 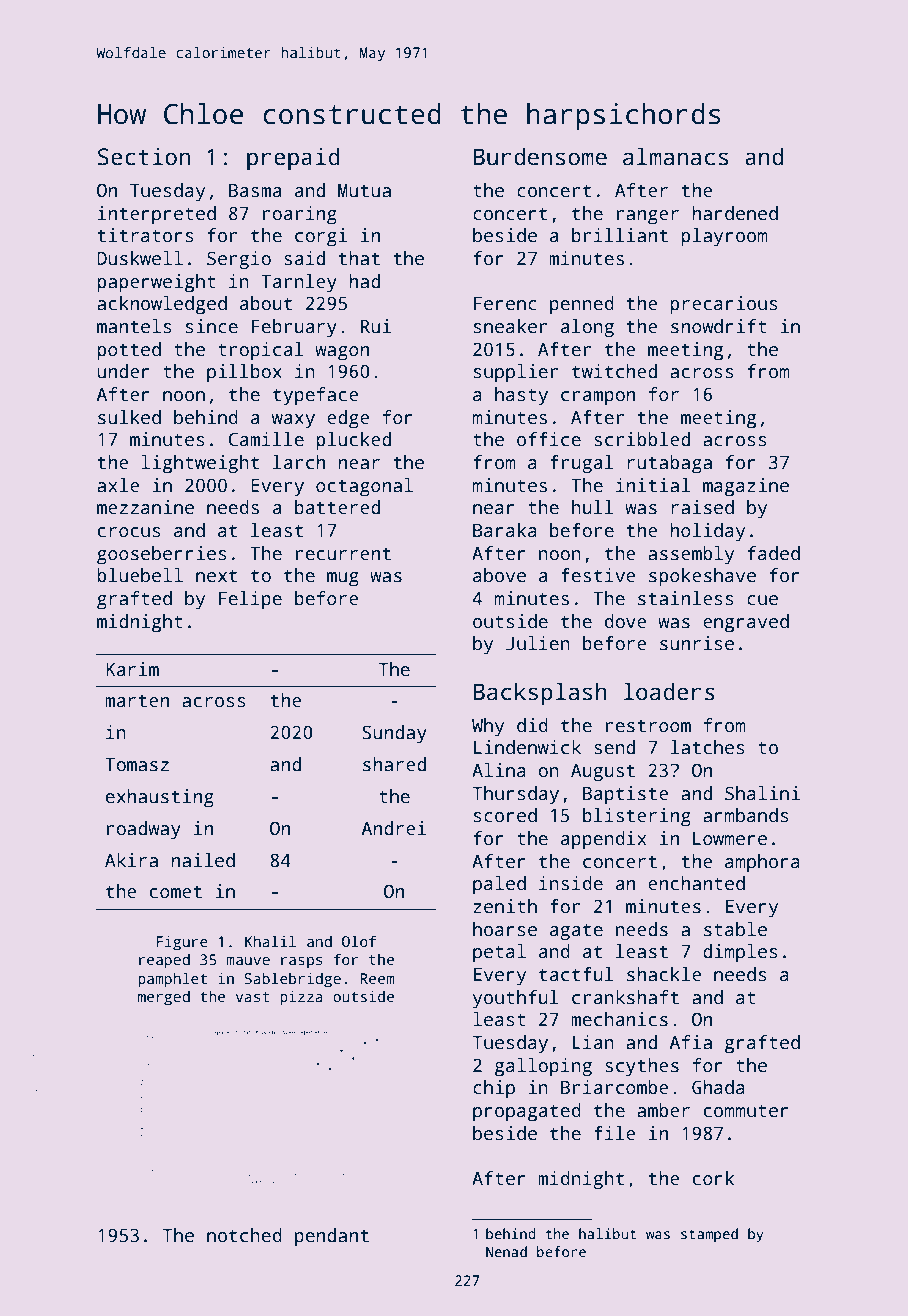 What do you see at coordinates (675, 156) in the page?
I see `almanacs` at bounding box center [675, 156].
